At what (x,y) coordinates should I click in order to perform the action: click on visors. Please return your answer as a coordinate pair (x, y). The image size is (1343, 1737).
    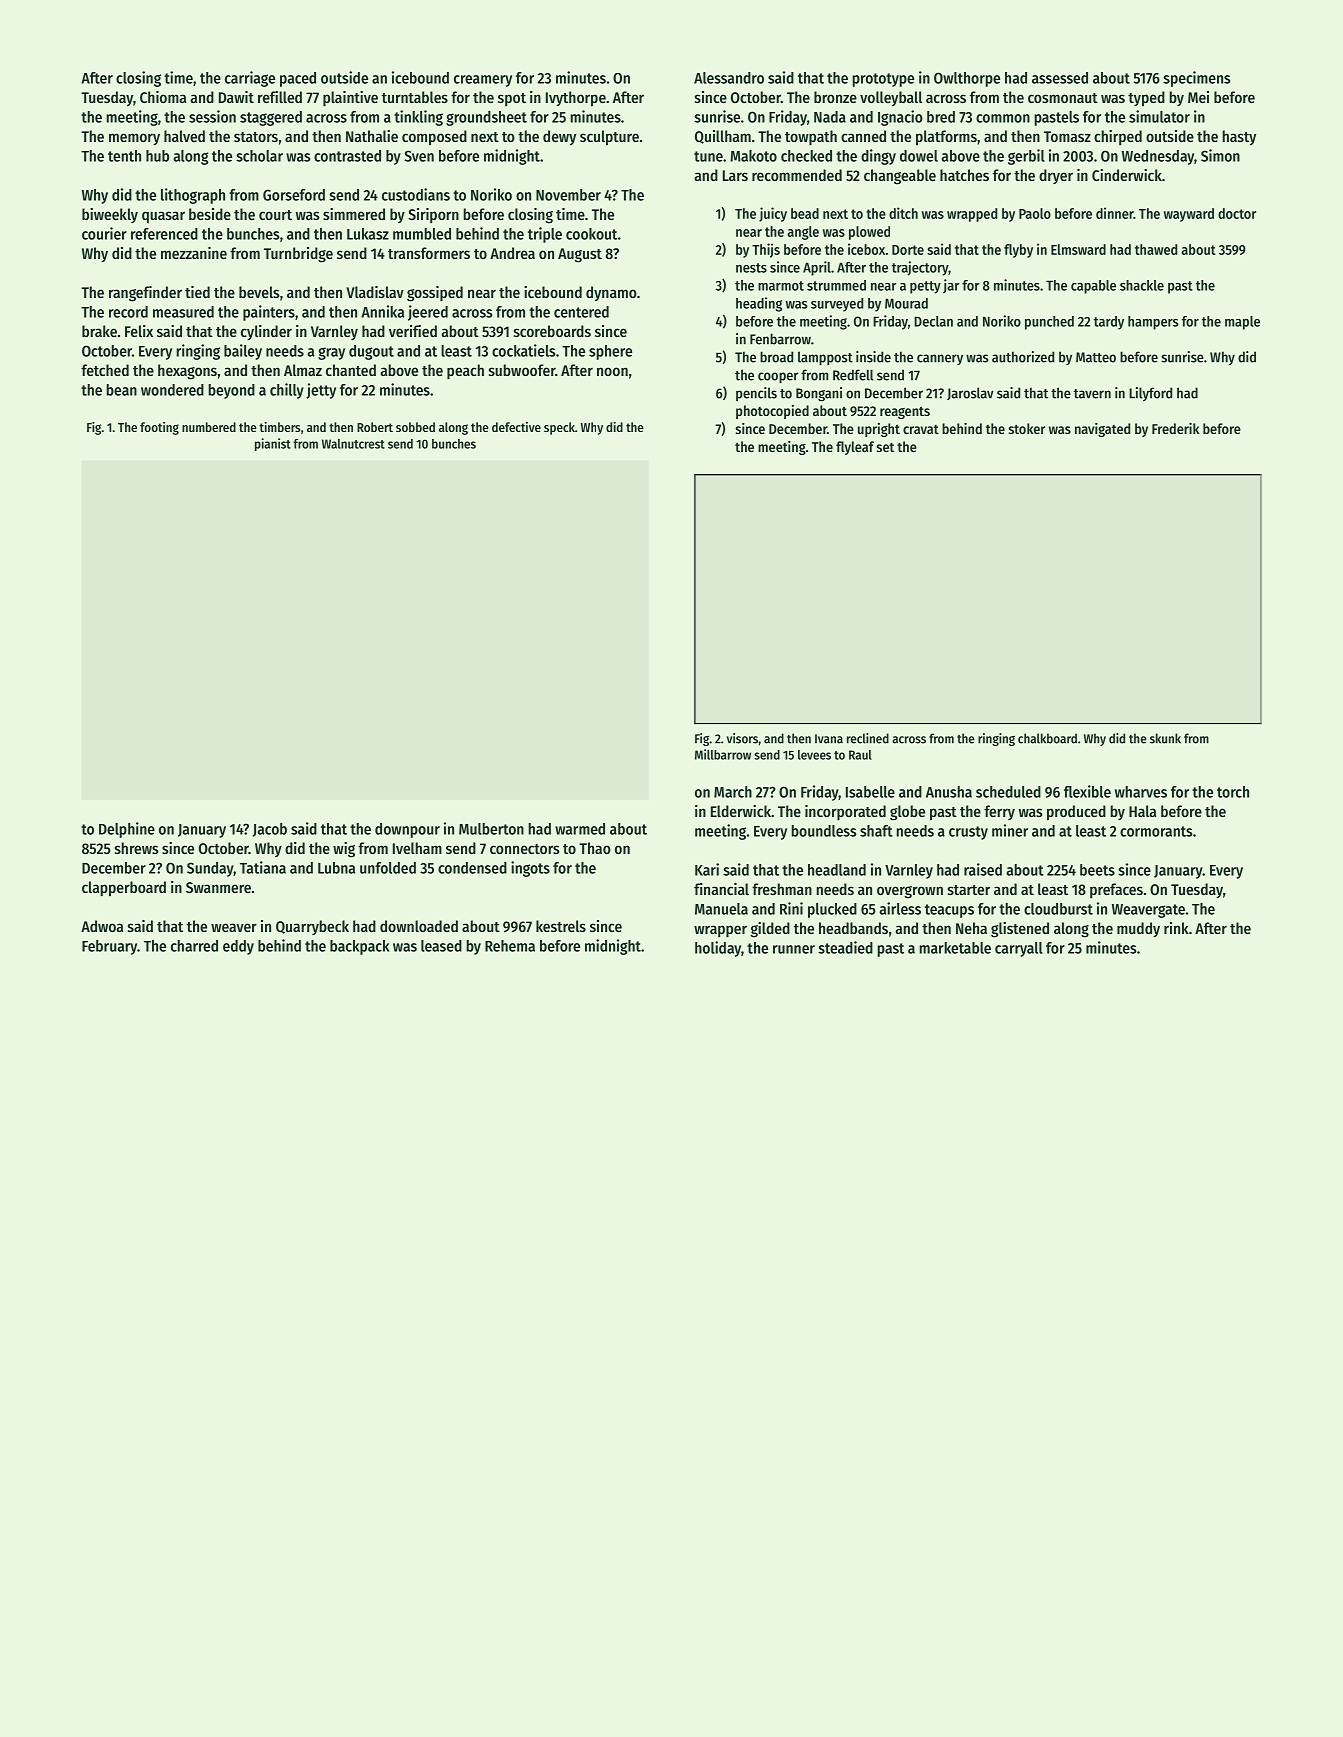
    Looking at the image, I should click on (742, 738).
